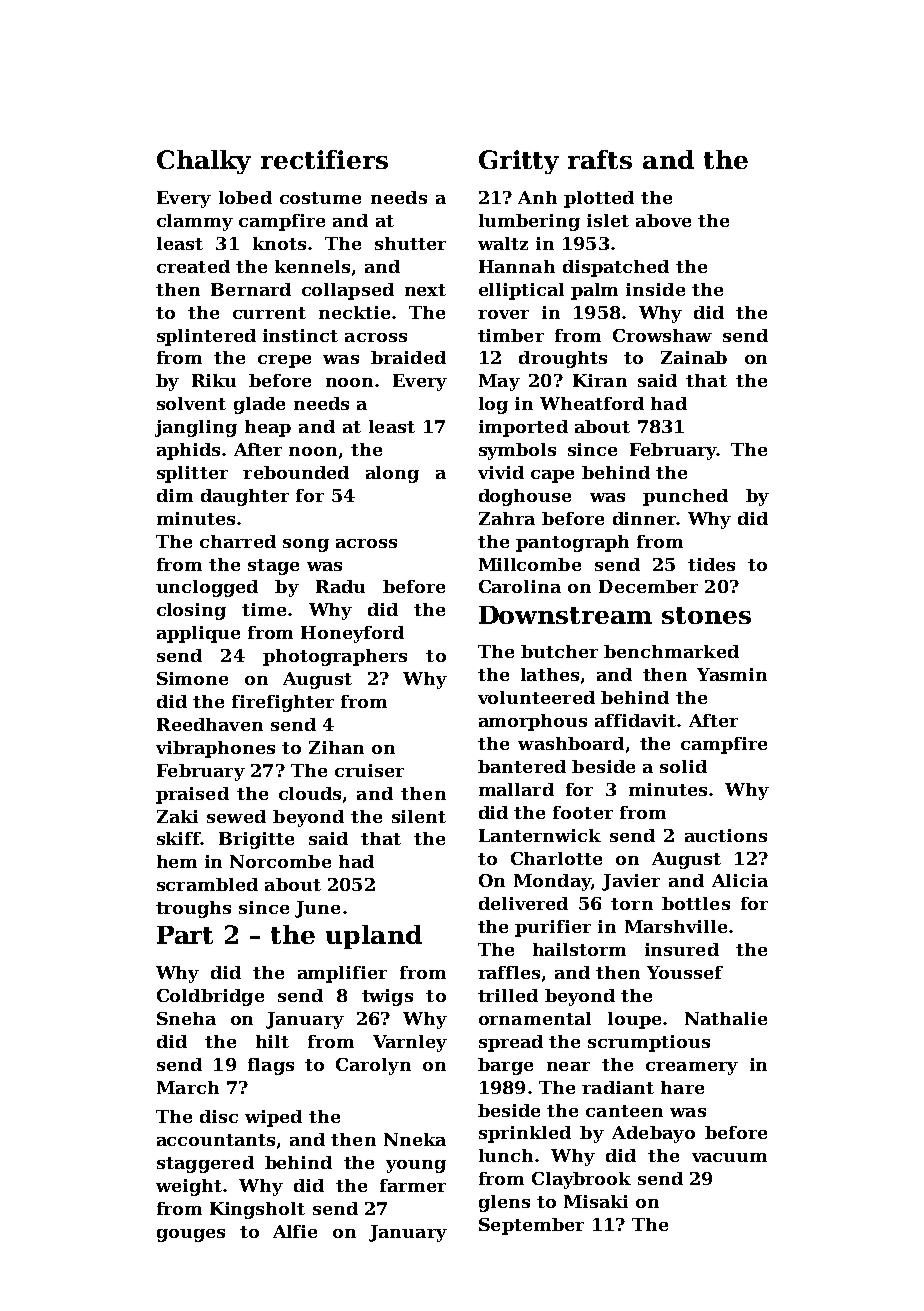 This image has width=924, height=1311. What do you see at coordinates (185, 935) in the image?
I see `Part` at bounding box center [185, 935].
